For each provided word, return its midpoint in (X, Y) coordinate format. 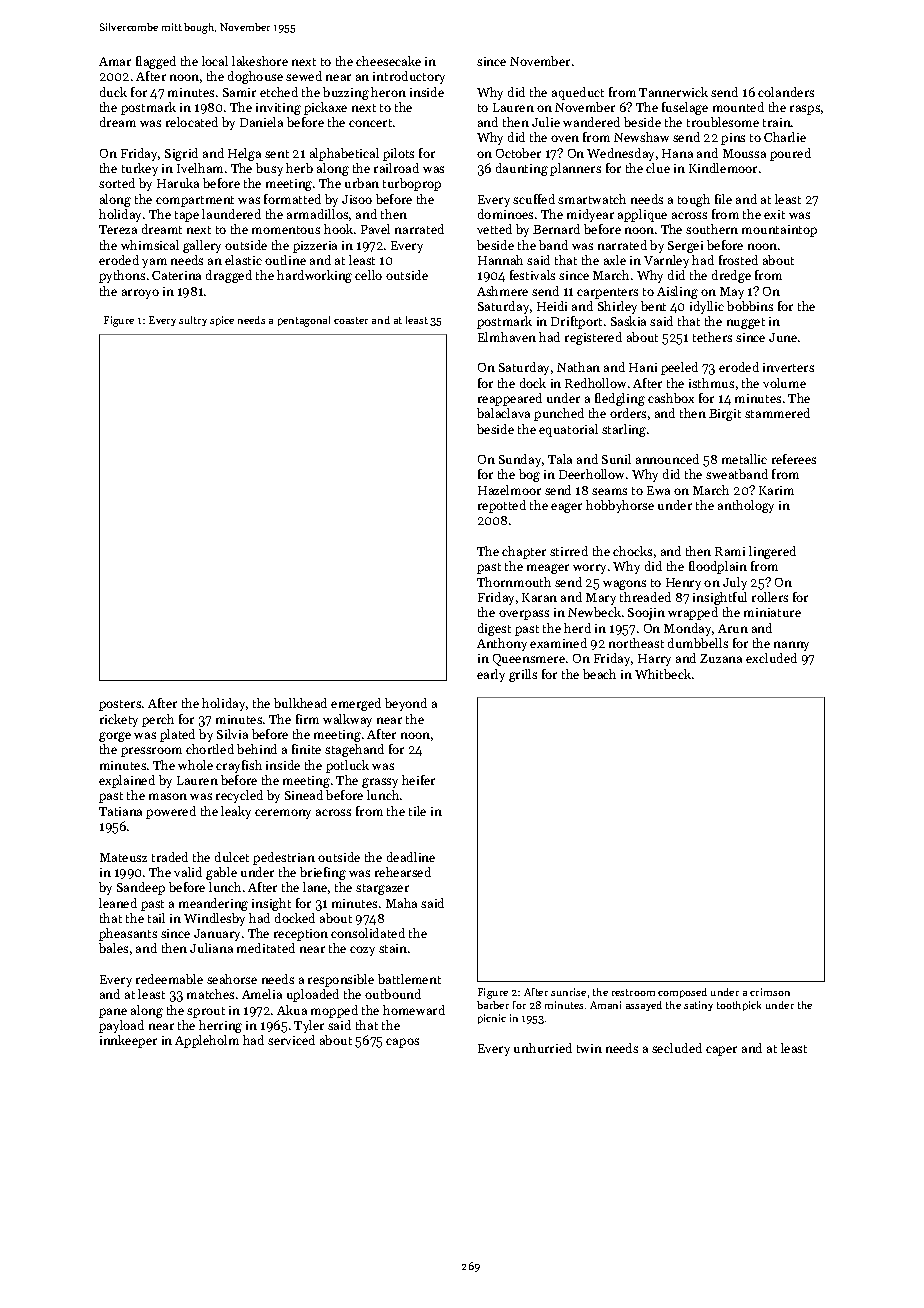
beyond (406, 704)
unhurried (543, 1048)
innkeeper (128, 1041)
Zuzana (721, 658)
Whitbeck (663, 674)
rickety (119, 720)
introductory (409, 77)
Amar (115, 61)
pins (733, 139)
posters (120, 705)
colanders (786, 92)
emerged (356, 704)
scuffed (534, 199)
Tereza (118, 229)
